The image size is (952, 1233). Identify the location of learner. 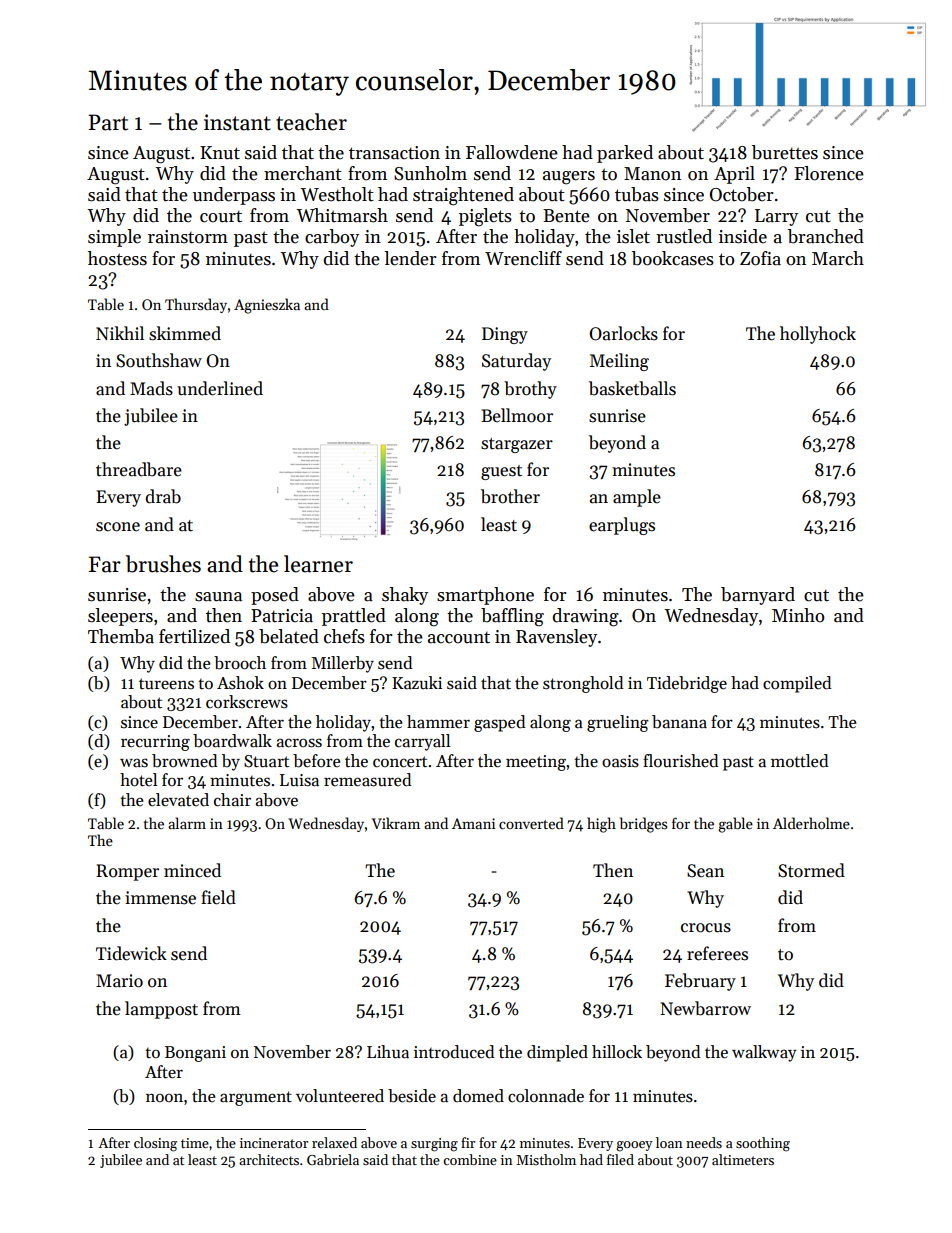
(318, 564).
